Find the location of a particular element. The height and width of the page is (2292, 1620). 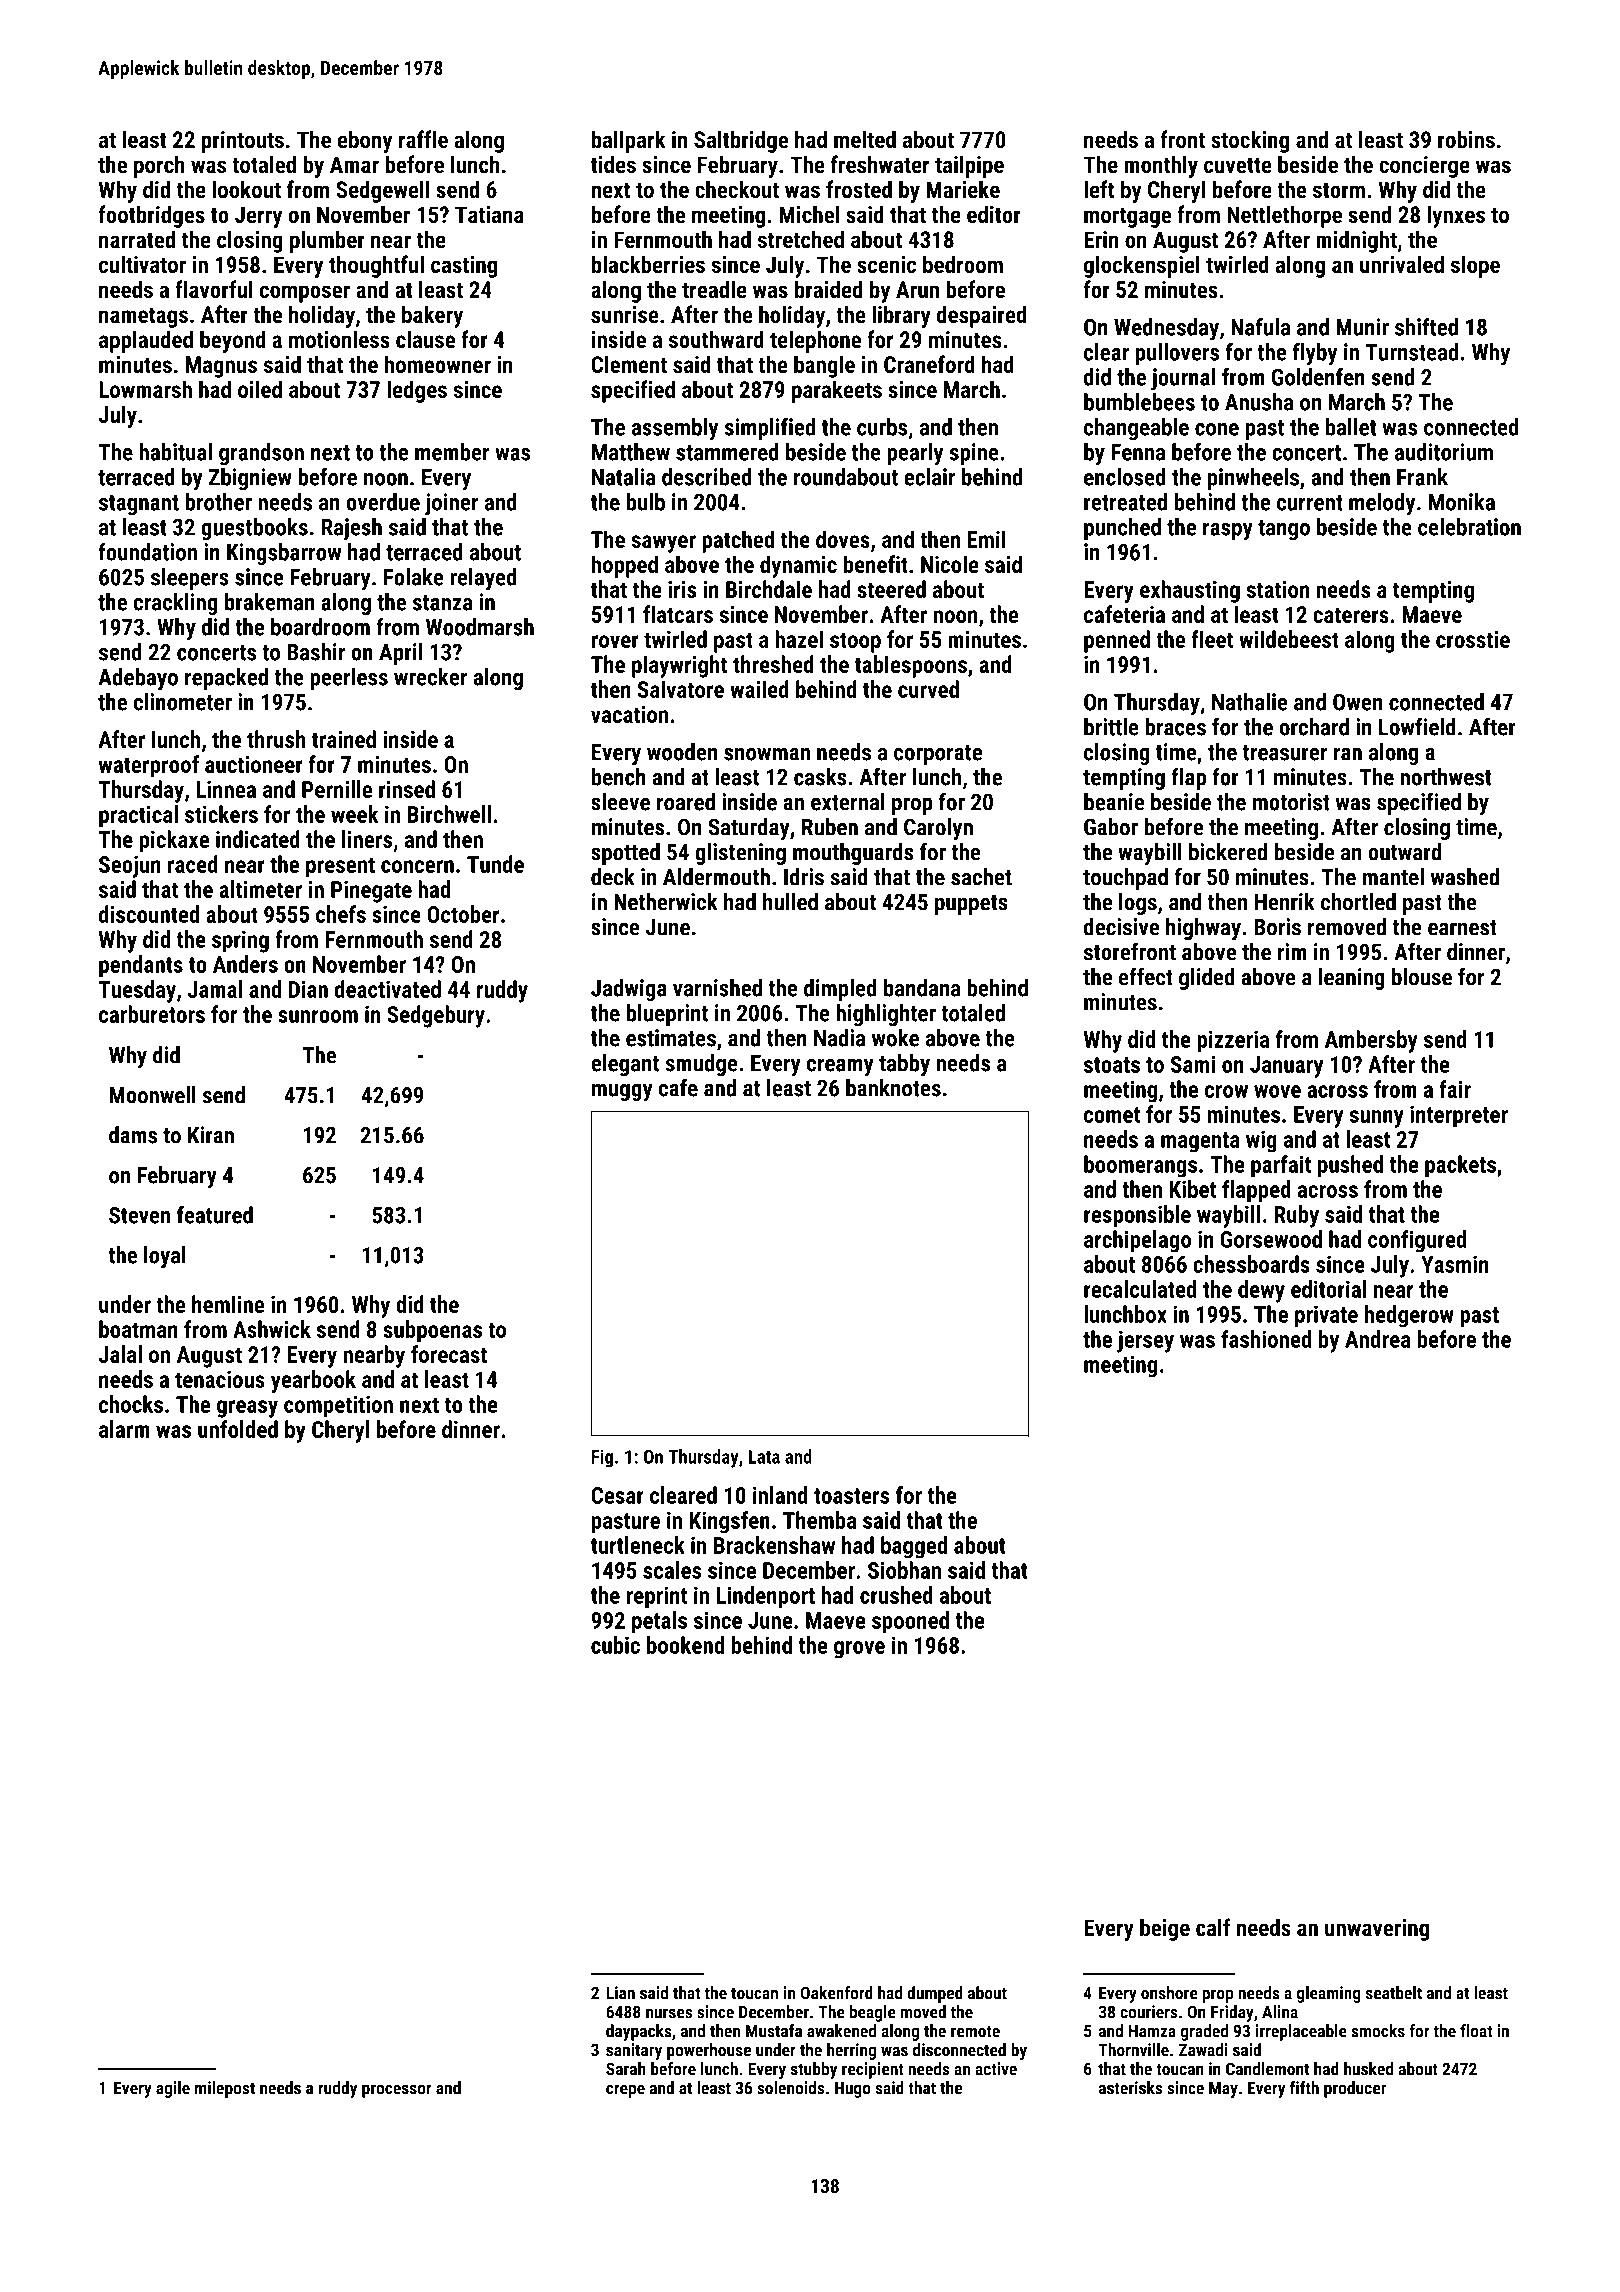

foundation is located at coordinates (147, 552).
